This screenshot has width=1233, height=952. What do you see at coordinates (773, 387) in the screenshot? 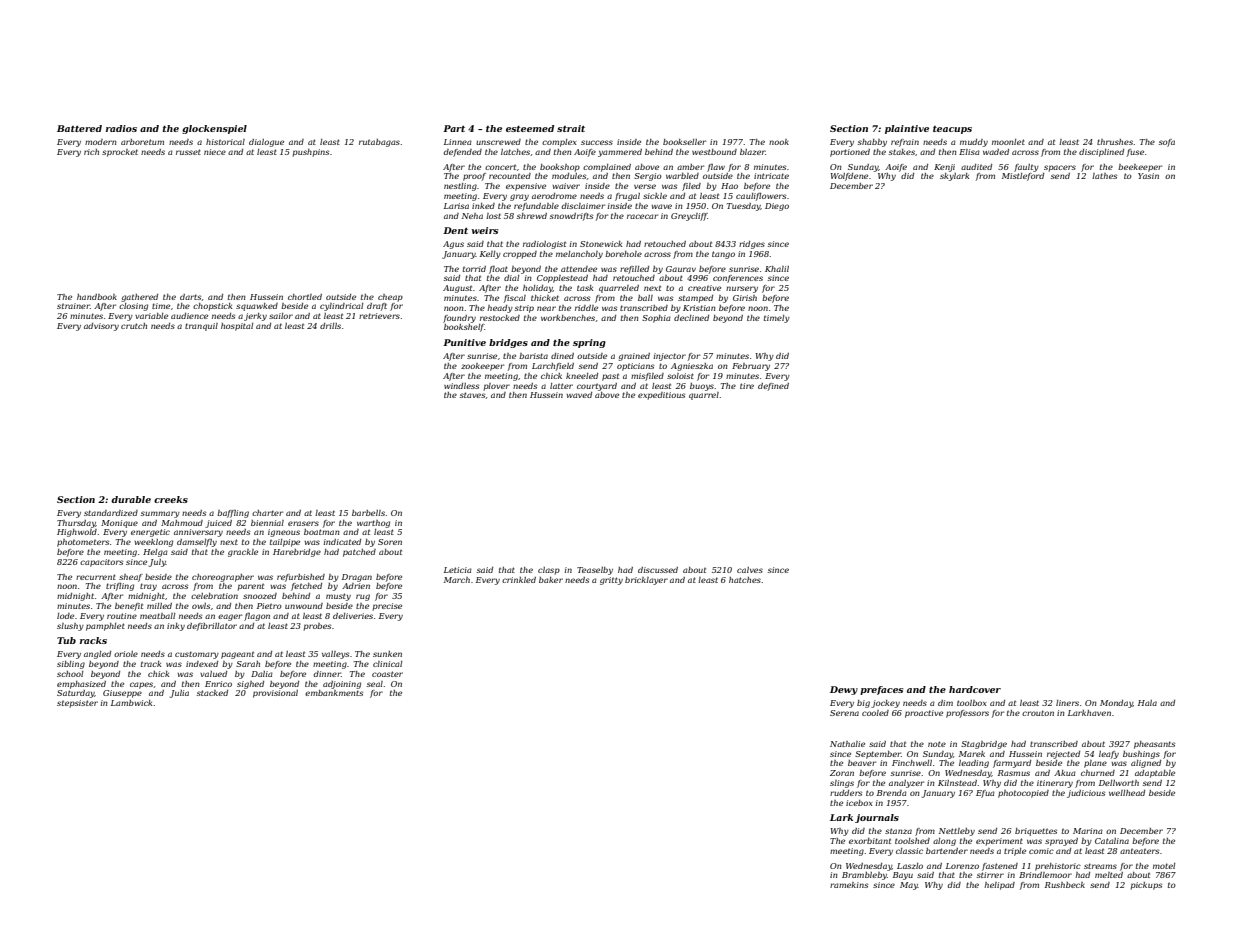
I see `defined` at bounding box center [773, 387].
